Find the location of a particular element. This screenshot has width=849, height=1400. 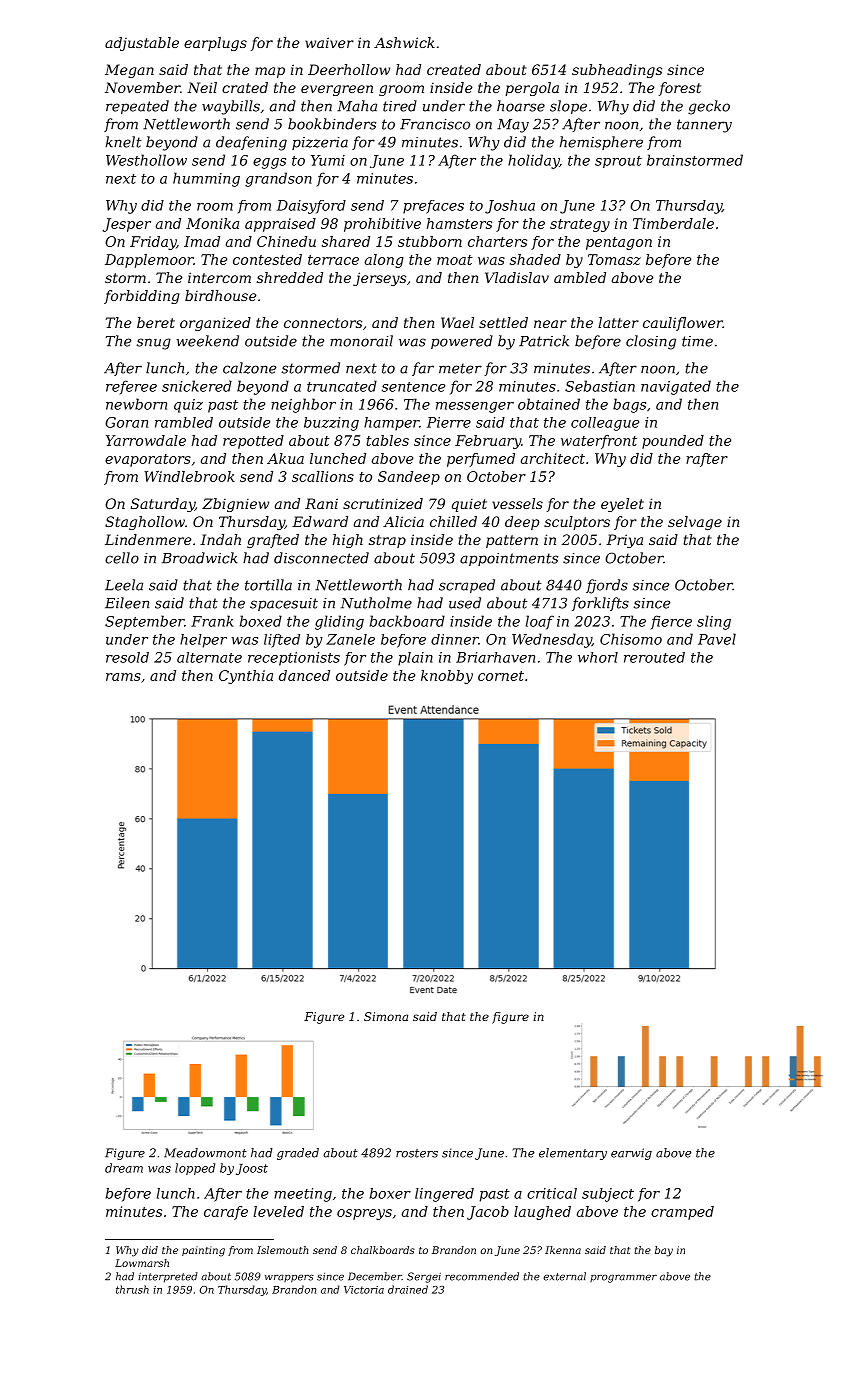

subheadings is located at coordinates (617, 71).
